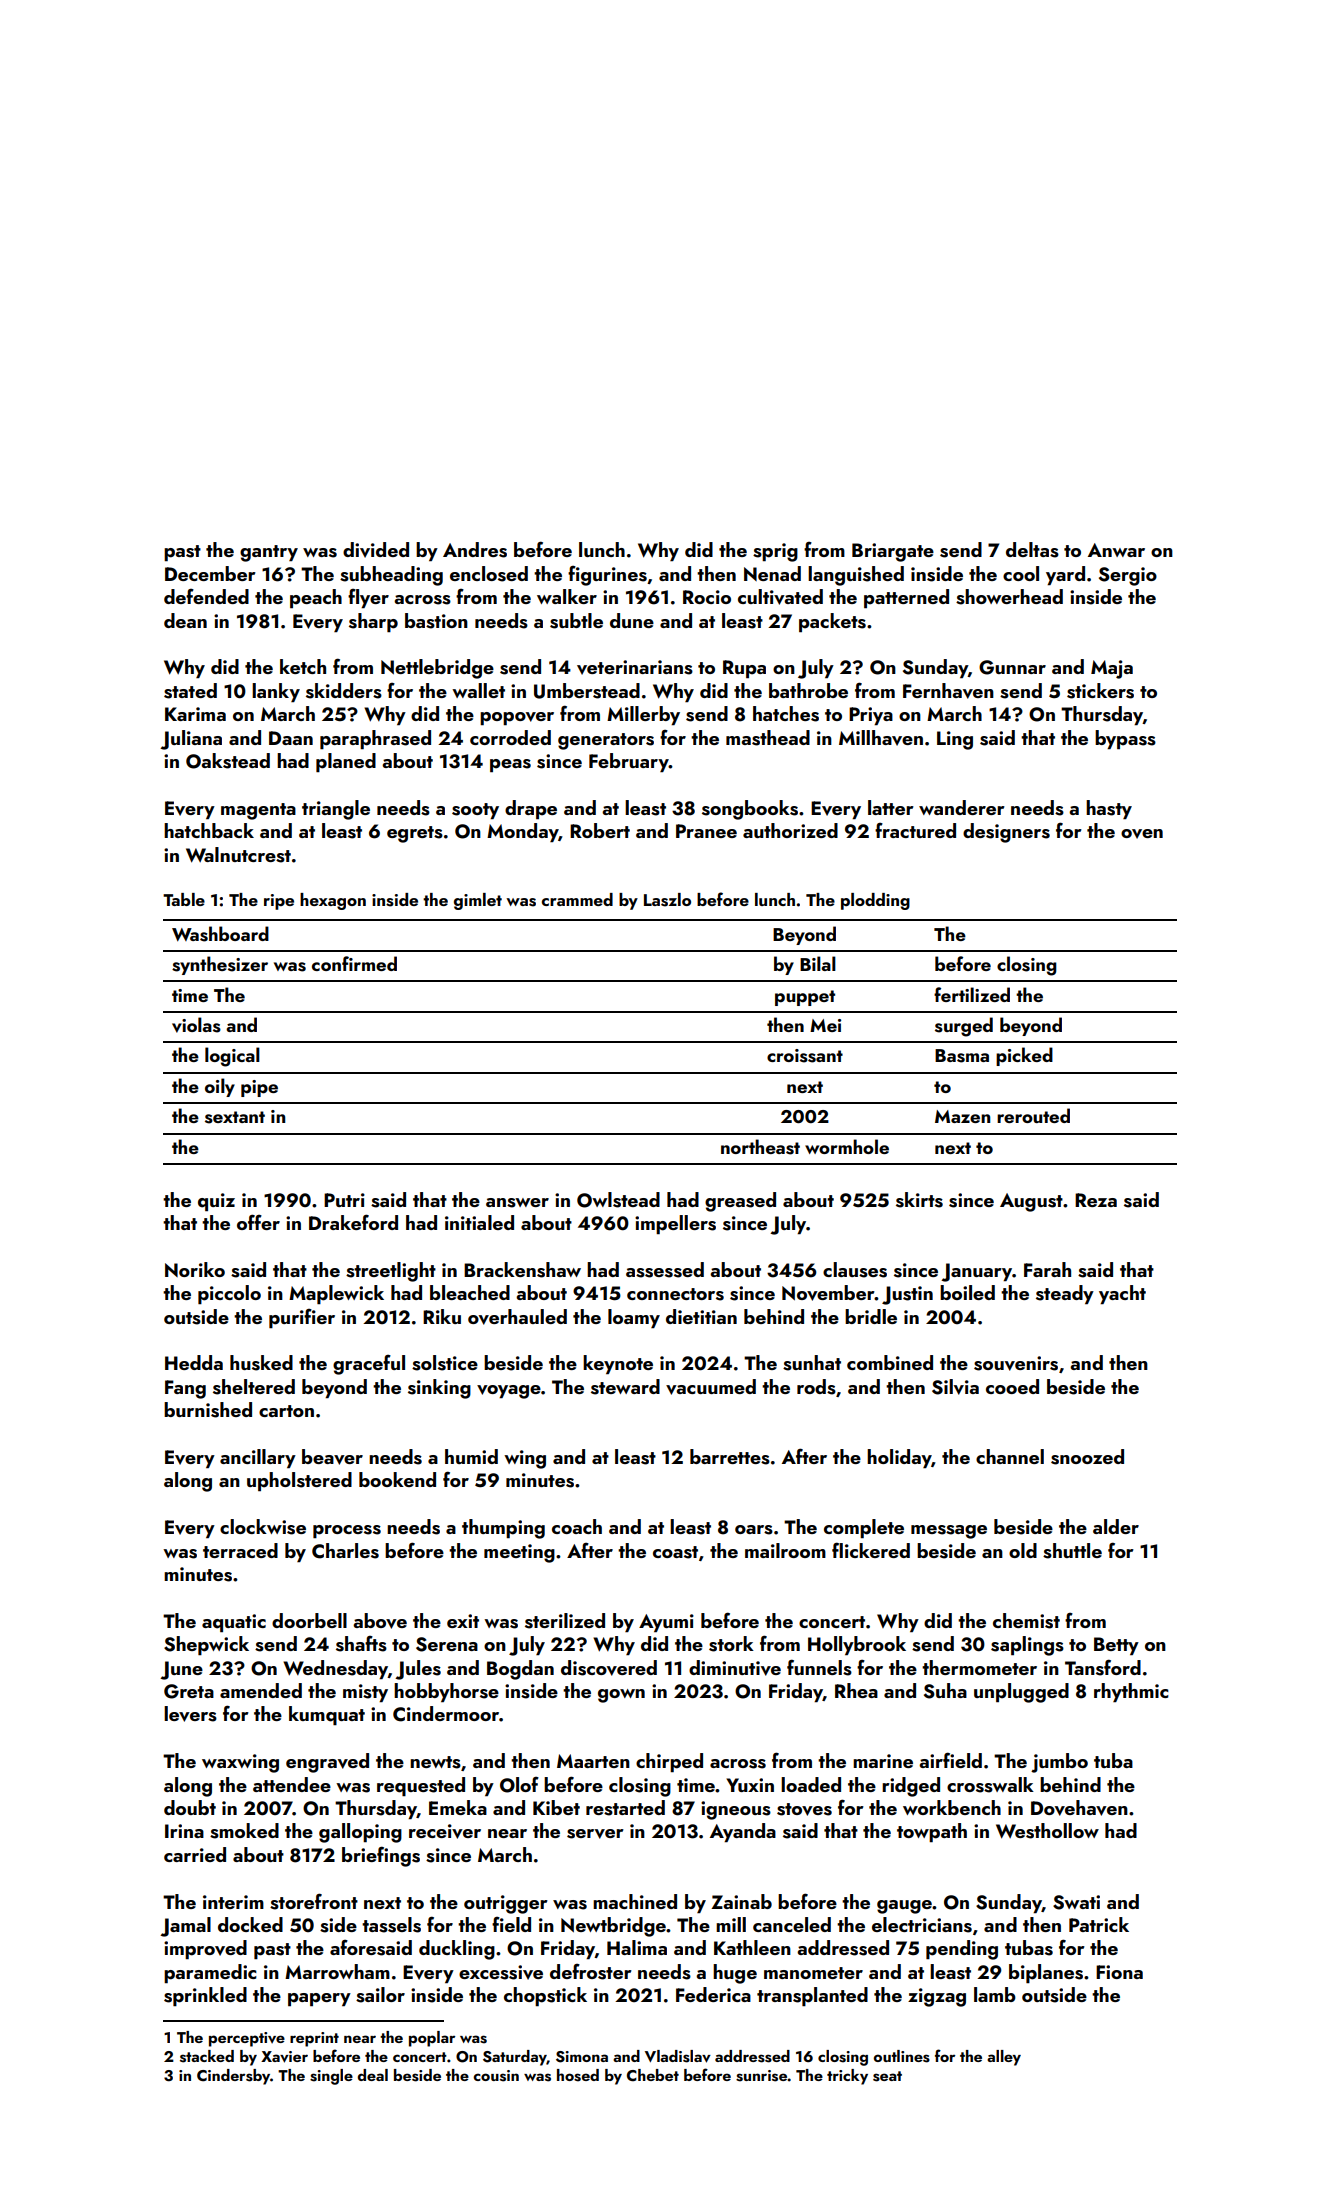  I want to click on cousin, so click(496, 2076).
